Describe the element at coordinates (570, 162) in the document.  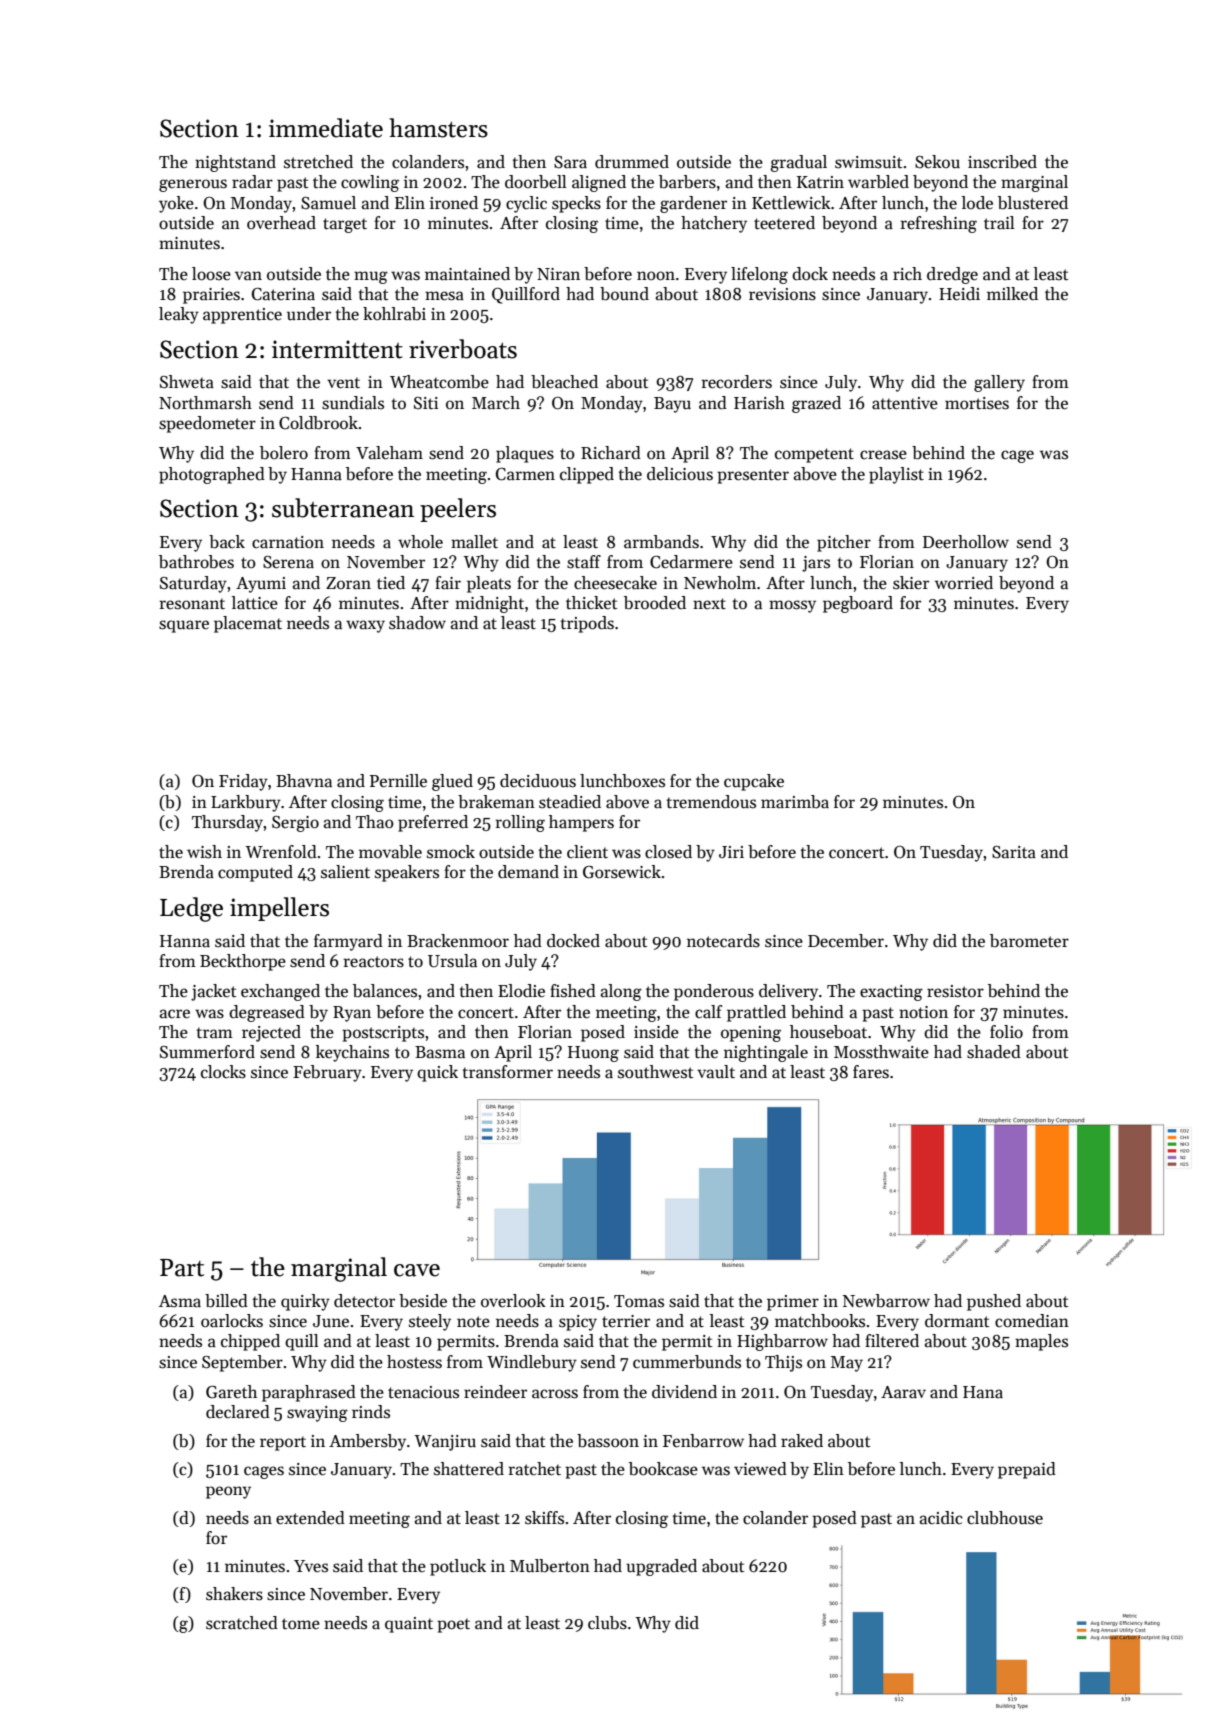
I see `Sara` at that location.
